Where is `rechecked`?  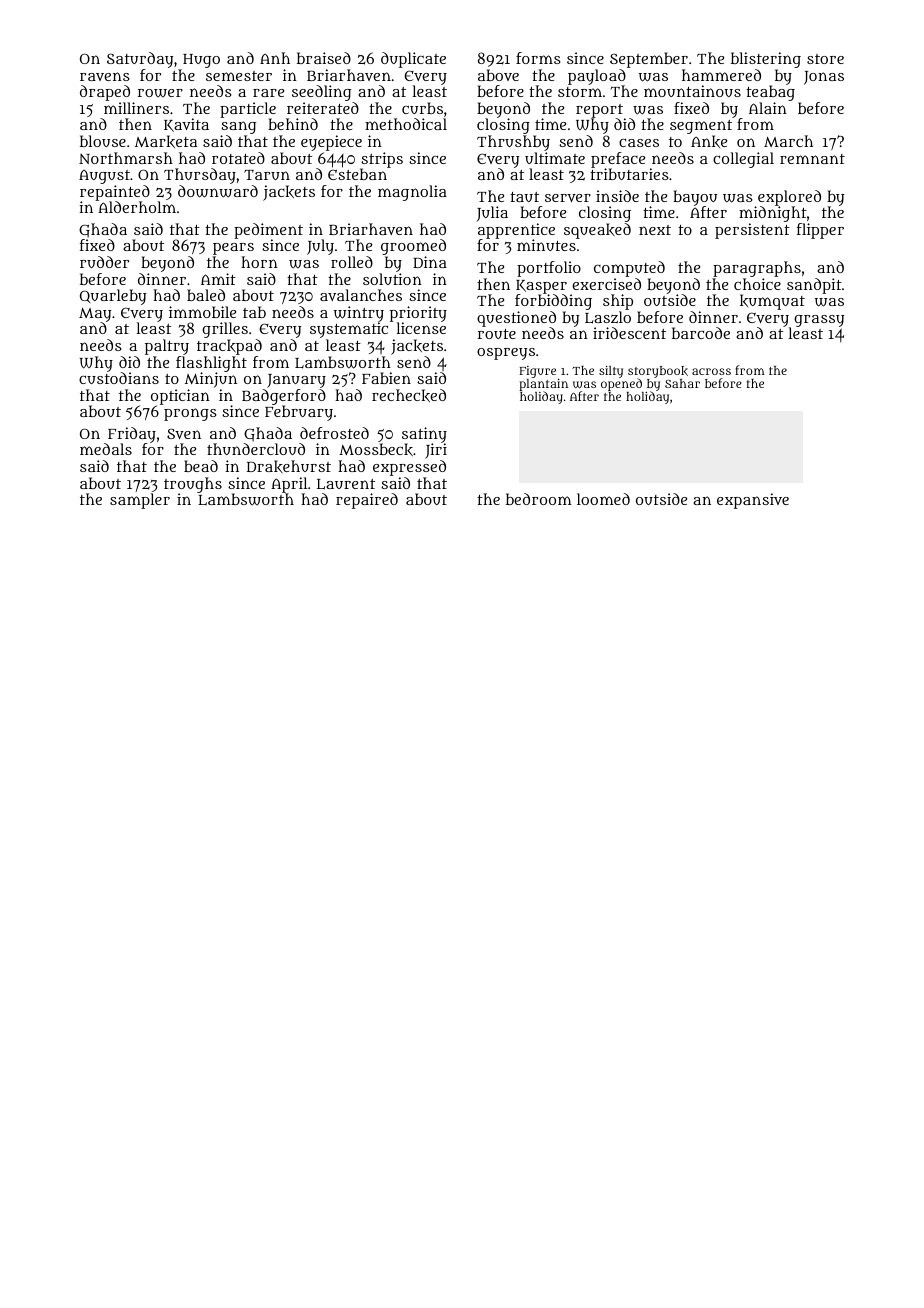
rechecked is located at coordinates (409, 395).
